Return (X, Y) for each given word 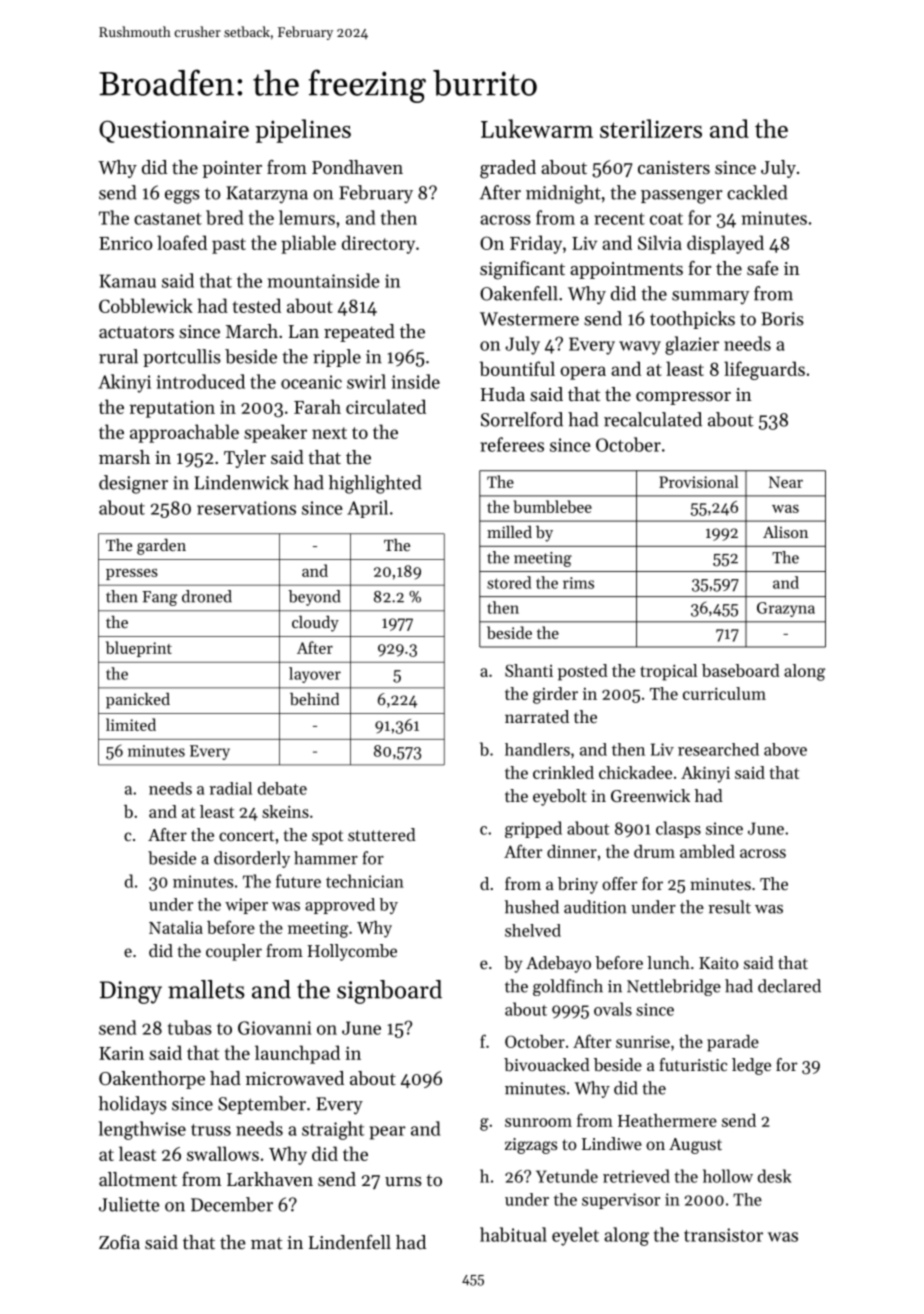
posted (583, 672)
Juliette (129, 1204)
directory (378, 244)
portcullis (182, 358)
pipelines (303, 131)
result (729, 907)
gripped (533, 829)
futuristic (693, 1064)
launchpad (297, 1054)
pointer (232, 169)
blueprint (139, 649)
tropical (668, 672)
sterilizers (651, 128)
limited (131, 724)
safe (763, 268)
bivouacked (547, 1064)
